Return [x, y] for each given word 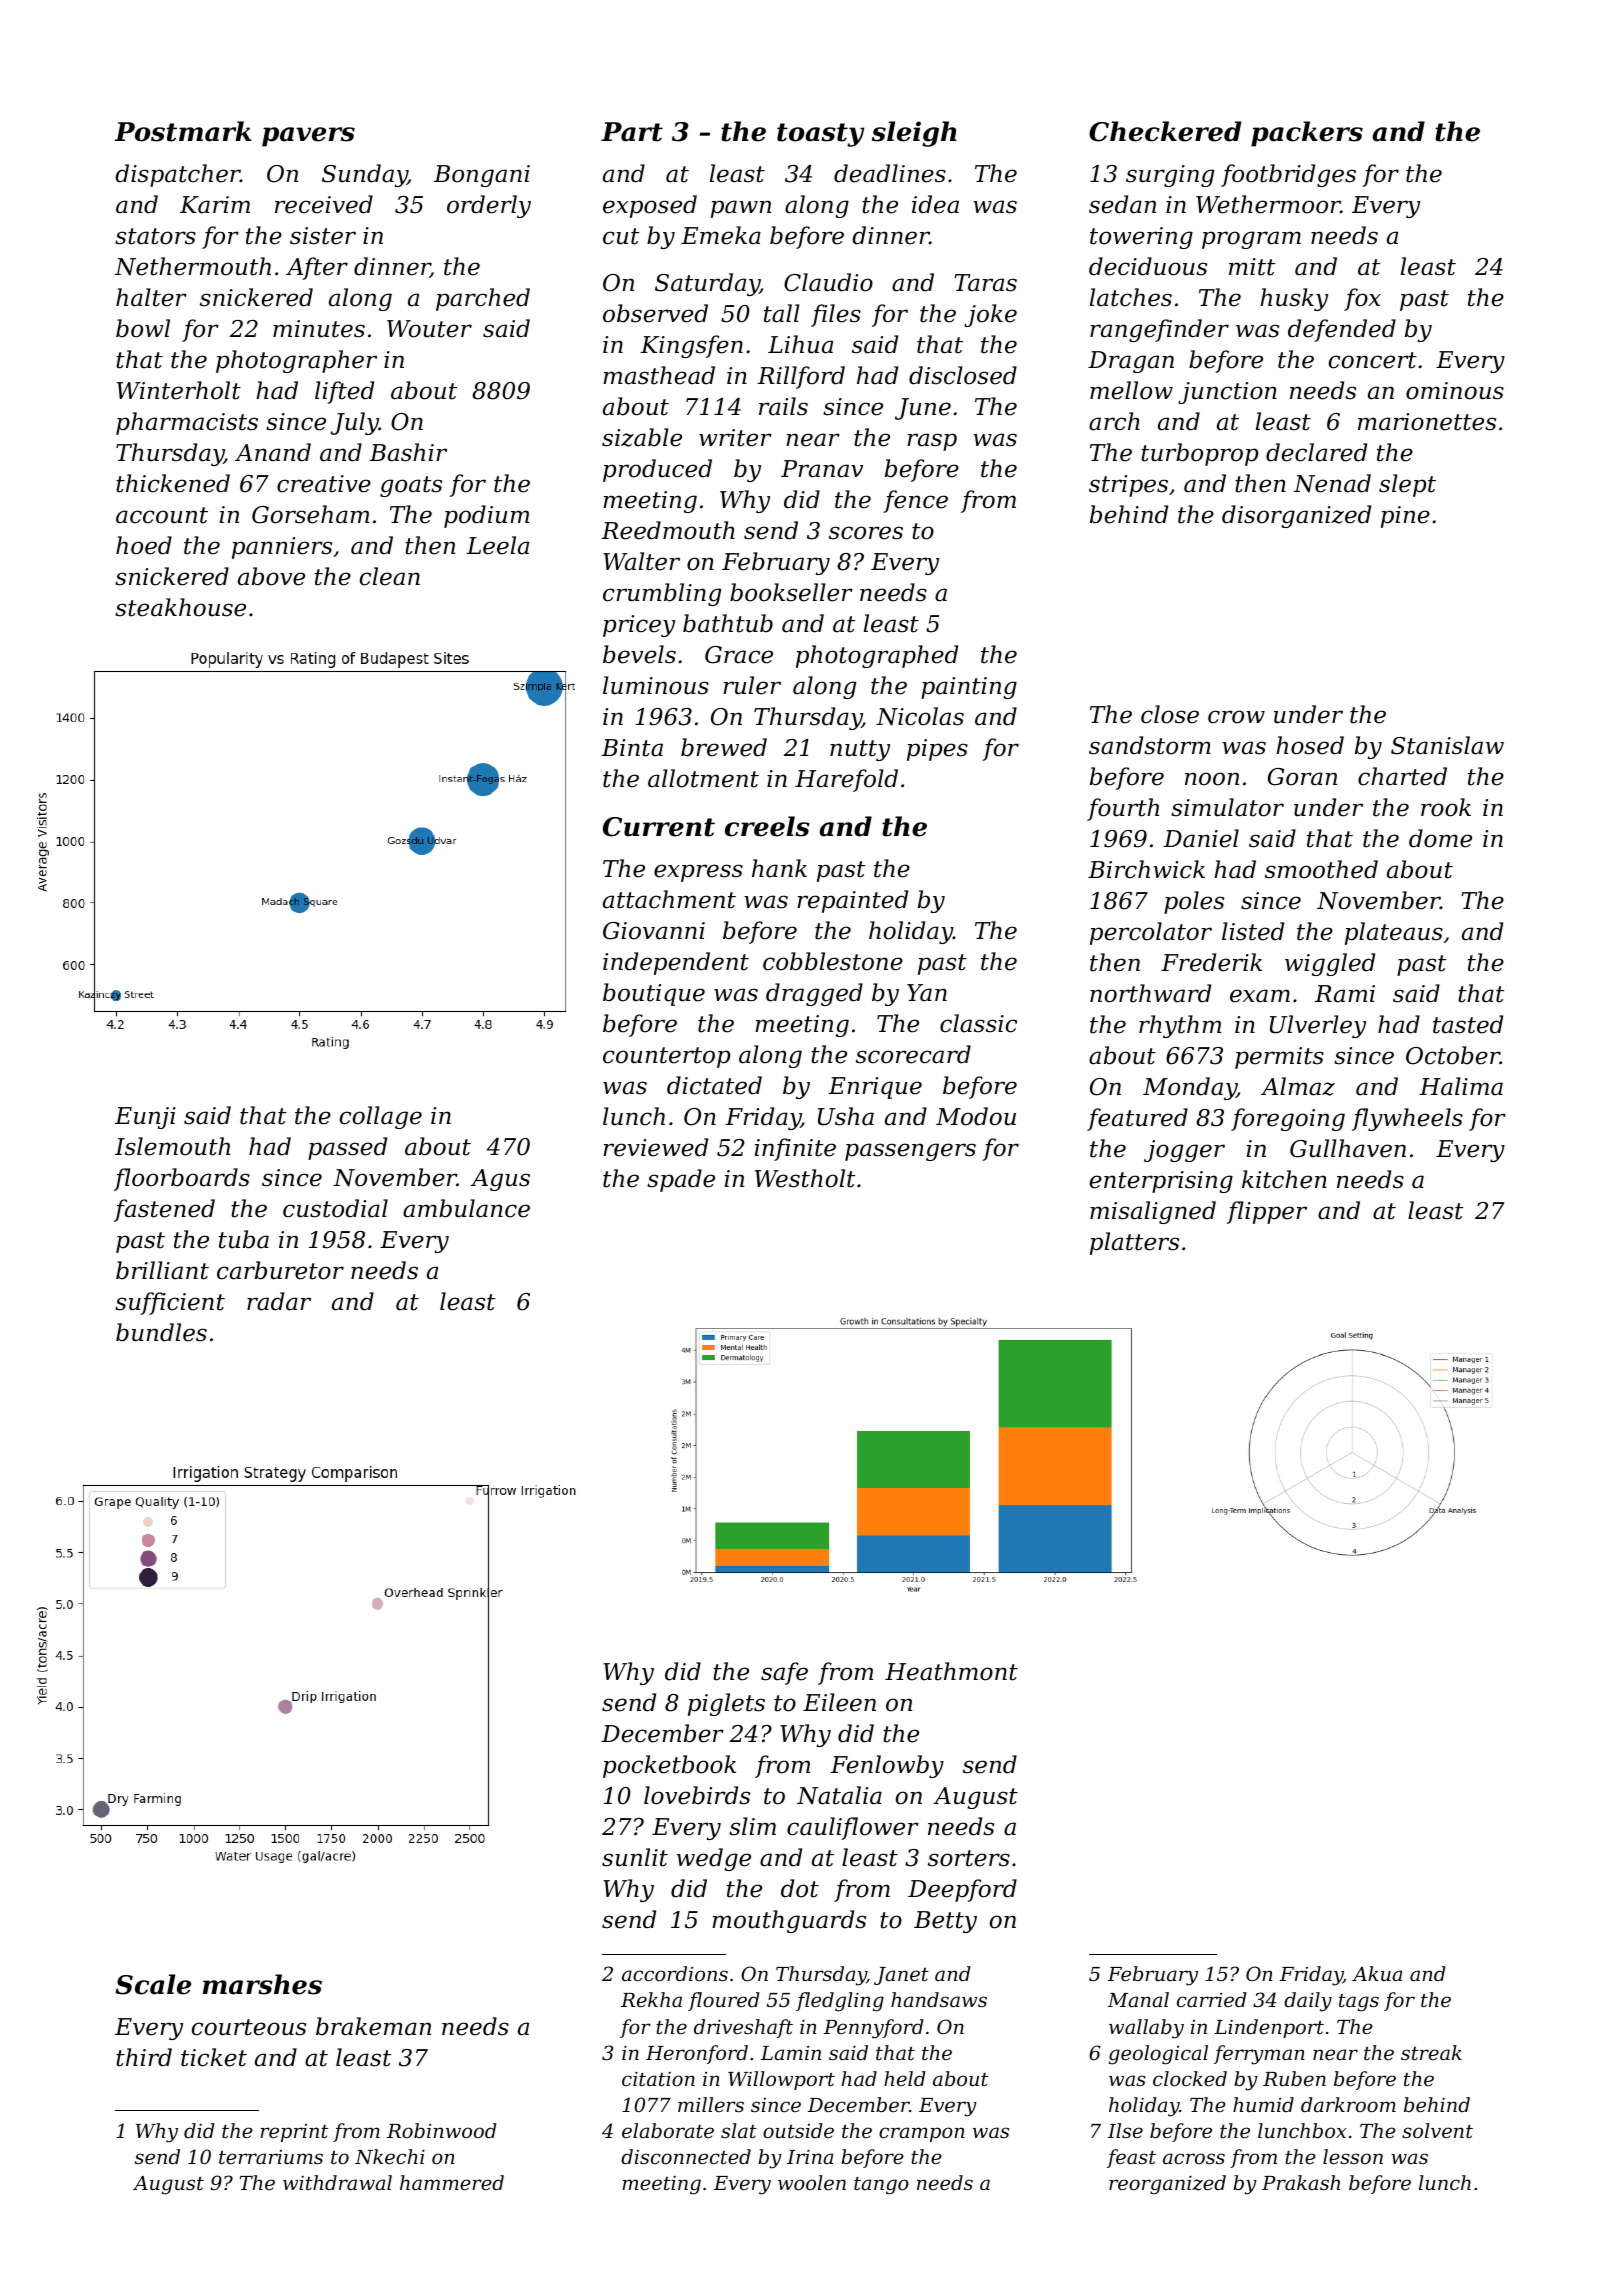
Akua [1377, 1973]
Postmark [182, 131]
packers [1307, 134]
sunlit [635, 1857]
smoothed [1321, 869]
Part [632, 132]
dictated [714, 1085]
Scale [153, 1984]
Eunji [145, 1118]
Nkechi [390, 2156]
